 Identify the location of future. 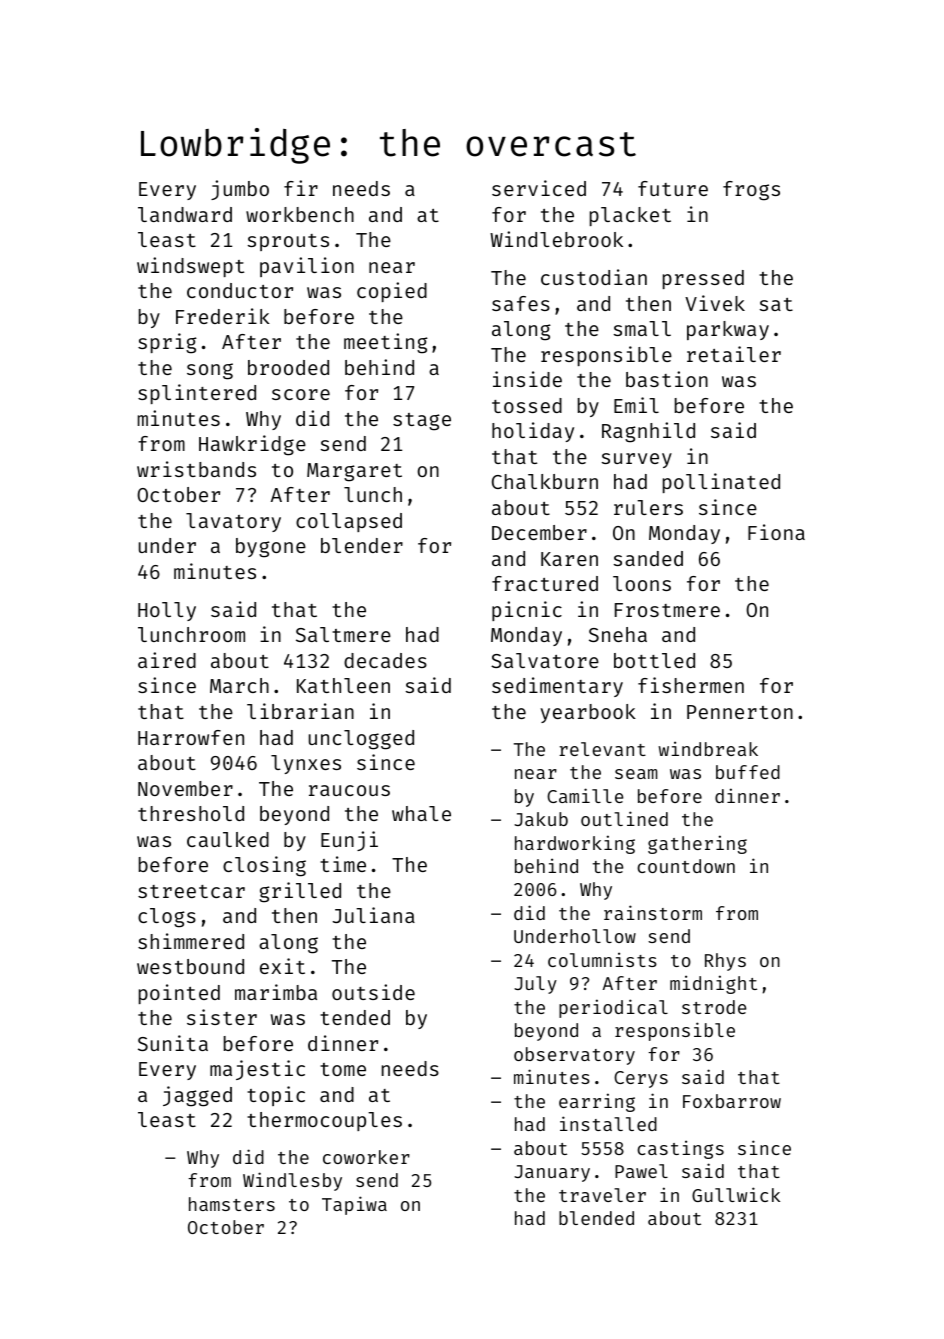
(673, 188).
